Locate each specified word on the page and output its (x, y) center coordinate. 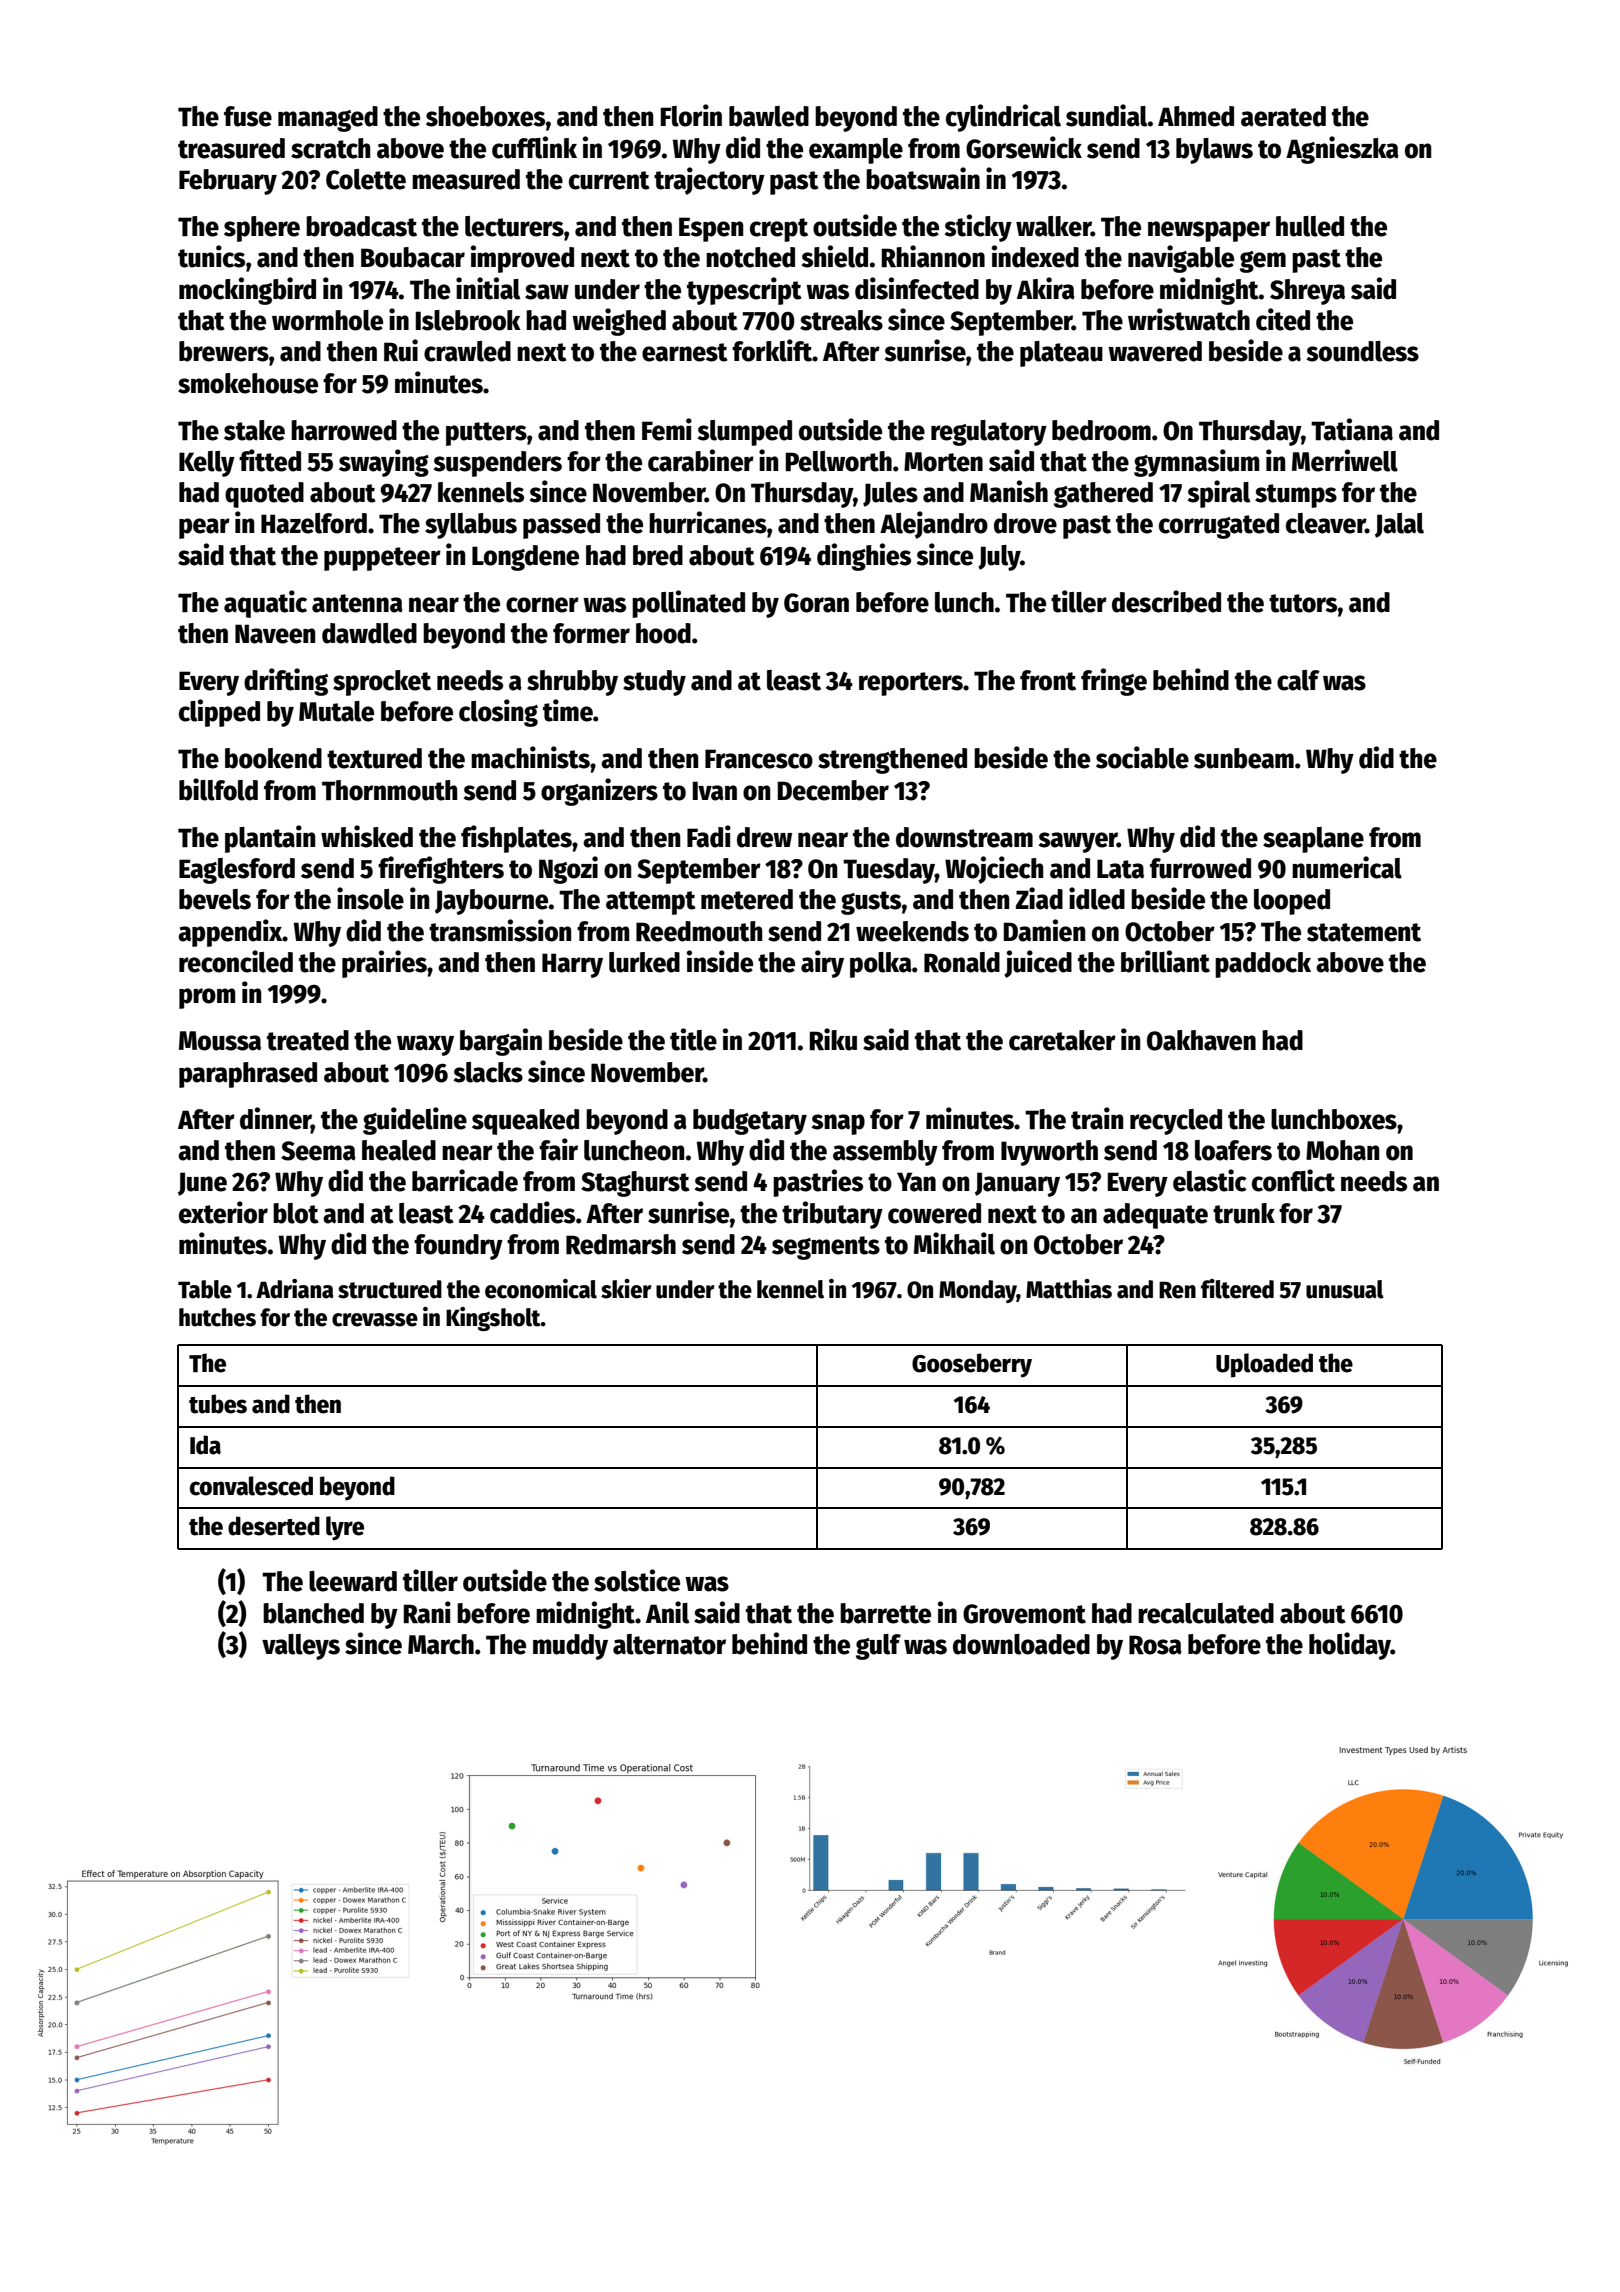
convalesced (251, 1486)
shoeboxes (485, 116)
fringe (1114, 682)
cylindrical (1003, 118)
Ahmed (1196, 116)
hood (663, 633)
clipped (219, 713)
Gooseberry (972, 1365)
